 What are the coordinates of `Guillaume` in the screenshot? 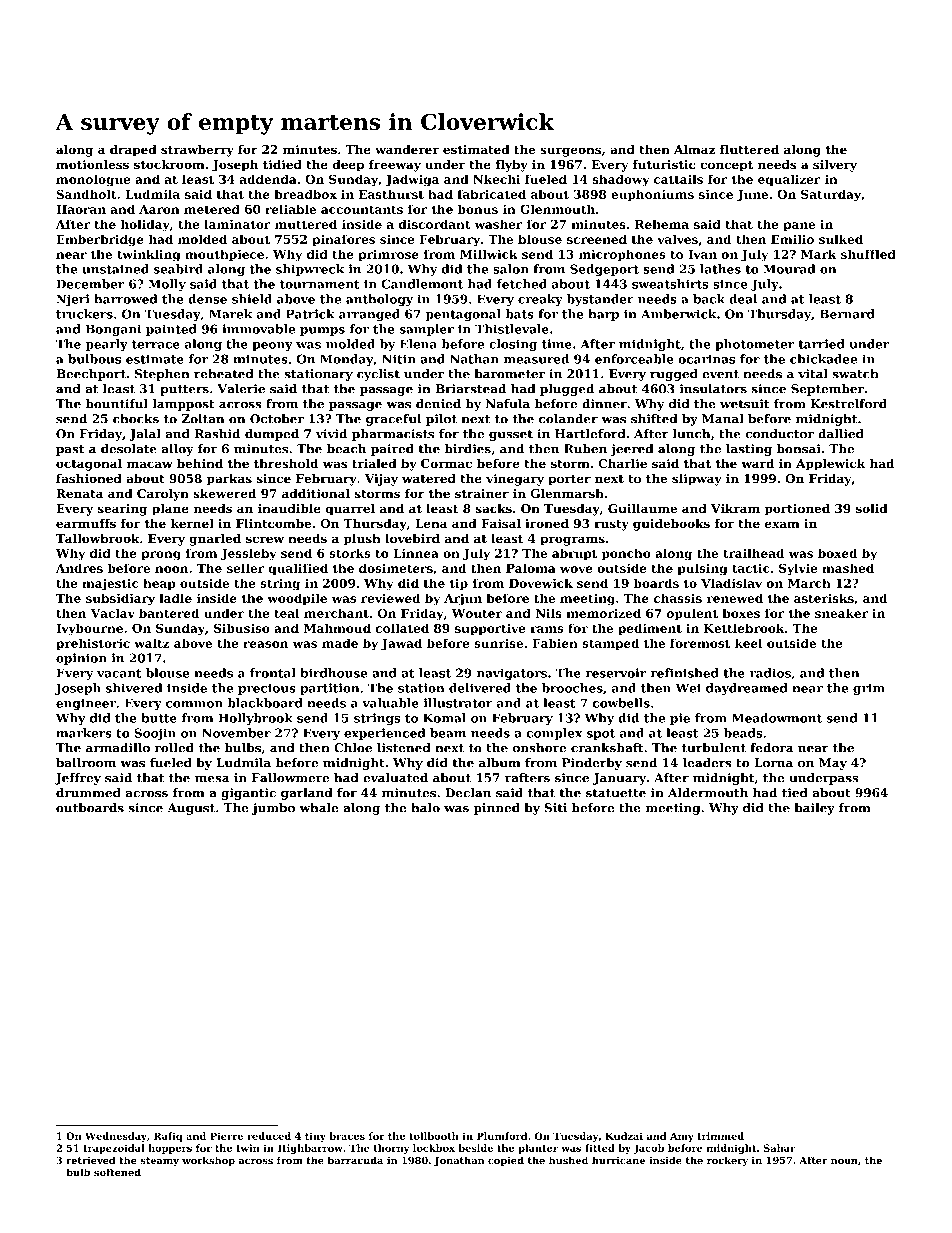 It's located at (642, 508).
